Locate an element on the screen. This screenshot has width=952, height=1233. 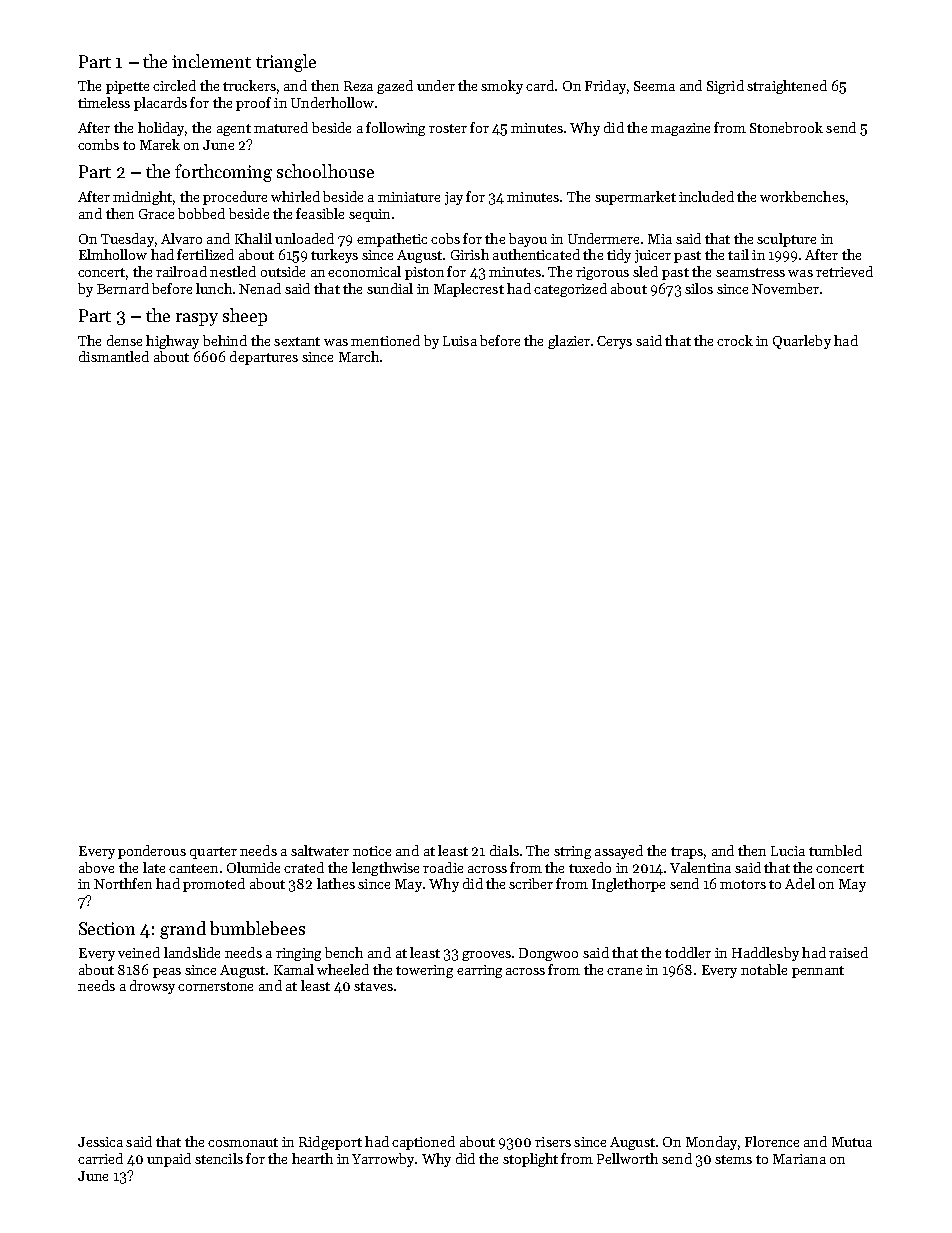
above is located at coordinates (96, 867).
